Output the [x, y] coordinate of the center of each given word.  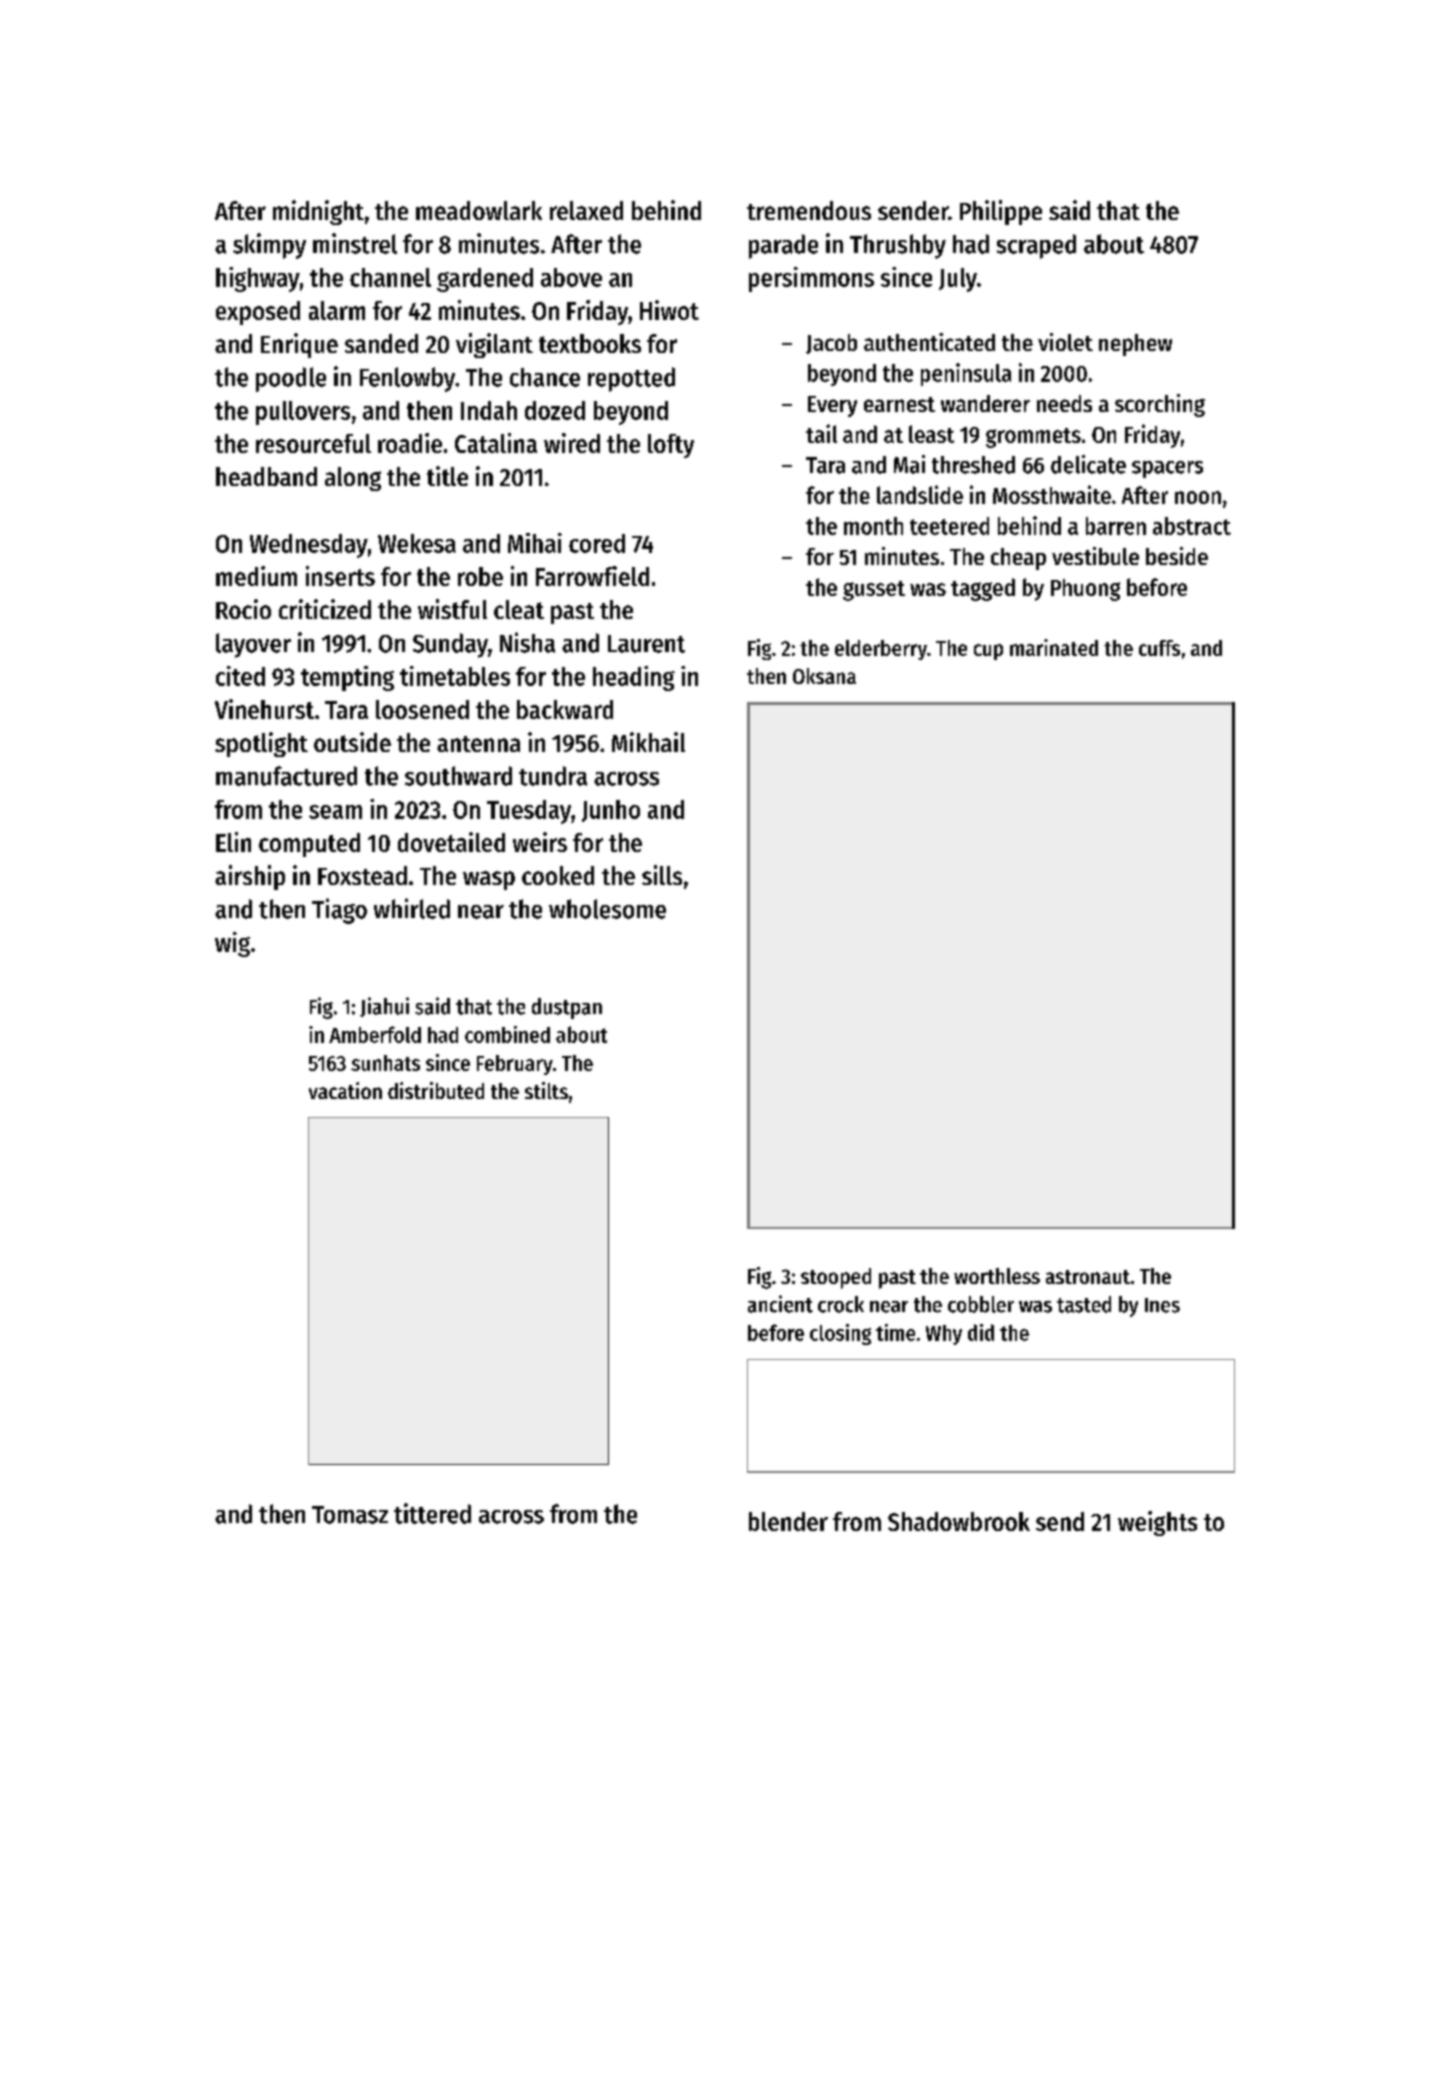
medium [256, 576]
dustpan [567, 1008]
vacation [345, 1090]
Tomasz [350, 1515]
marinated [1054, 647]
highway [258, 279]
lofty [671, 446]
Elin [233, 842]
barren [1116, 526]
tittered [432, 1513]
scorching [1160, 405]
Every [832, 406]
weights [1157, 1523]
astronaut [1088, 1277]
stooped [836, 1278]
